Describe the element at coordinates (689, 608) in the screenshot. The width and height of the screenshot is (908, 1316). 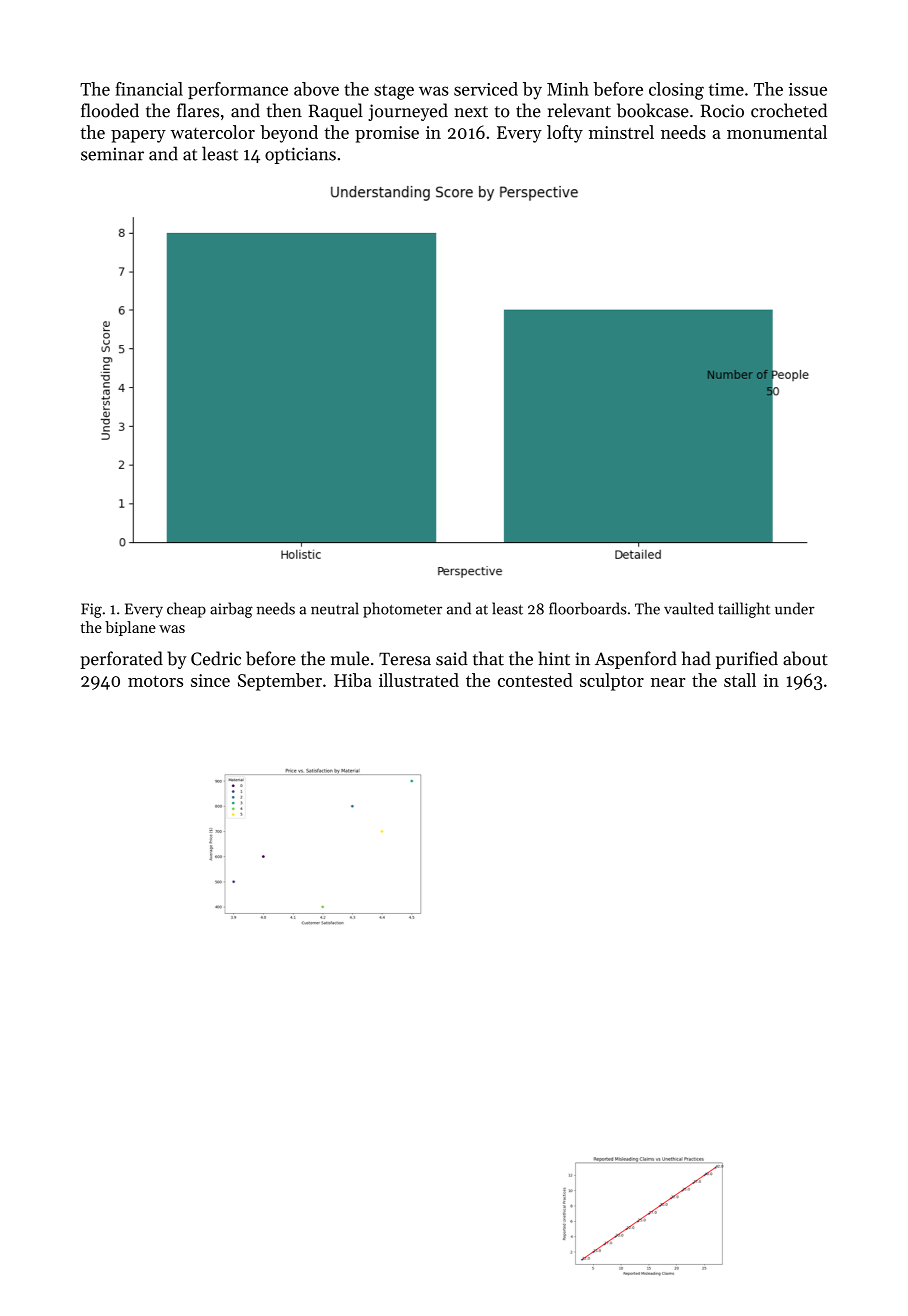
I see `vaulted` at that location.
